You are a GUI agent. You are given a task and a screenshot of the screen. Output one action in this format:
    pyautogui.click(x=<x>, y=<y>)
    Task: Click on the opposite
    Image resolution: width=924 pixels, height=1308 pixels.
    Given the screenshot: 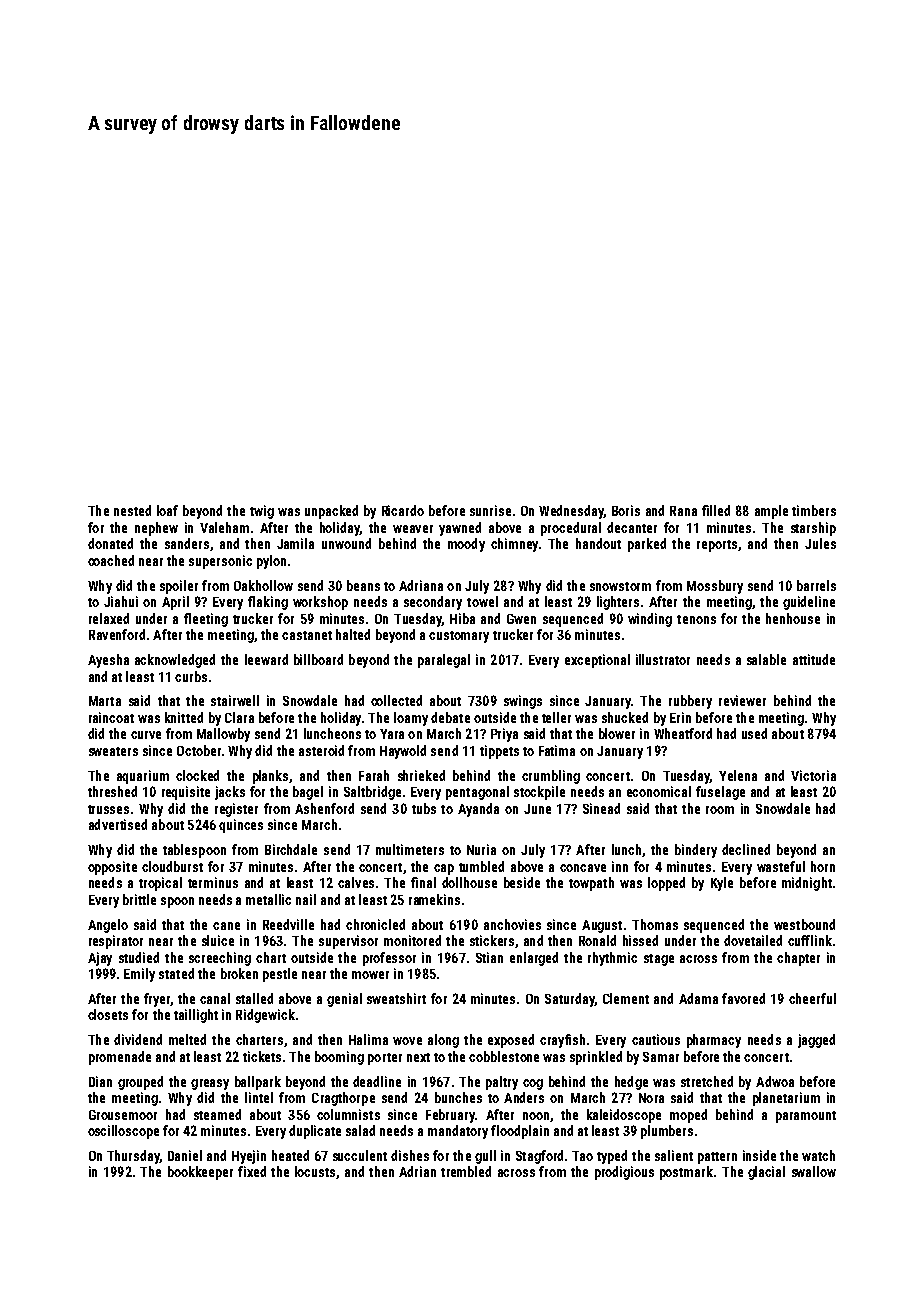 What is the action you would take?
    pyautogui.click(x=112, y=868)
